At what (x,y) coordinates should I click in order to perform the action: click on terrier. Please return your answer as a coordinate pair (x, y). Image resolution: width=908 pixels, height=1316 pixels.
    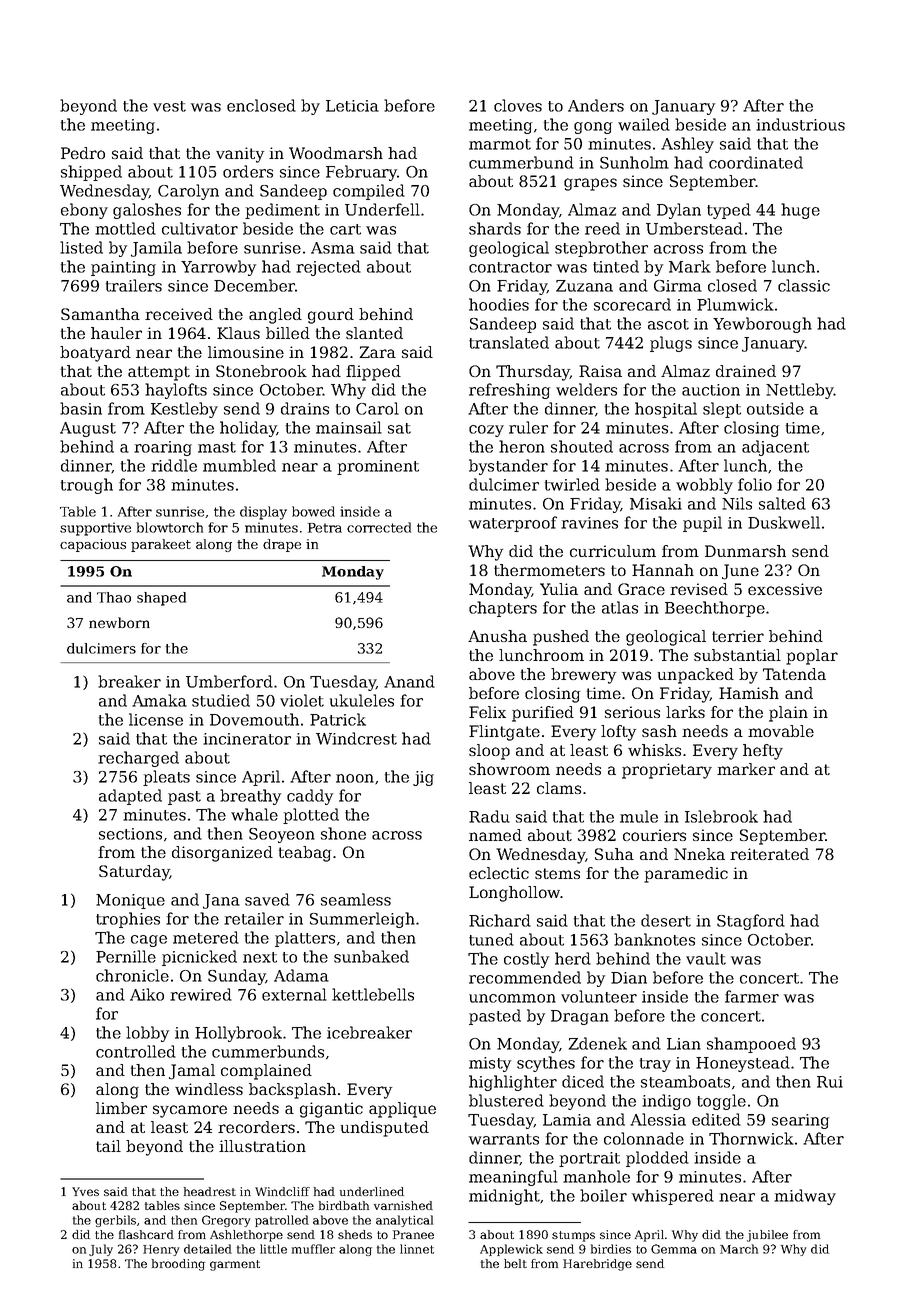
    Looking at the image, I should click on (738, 636).
